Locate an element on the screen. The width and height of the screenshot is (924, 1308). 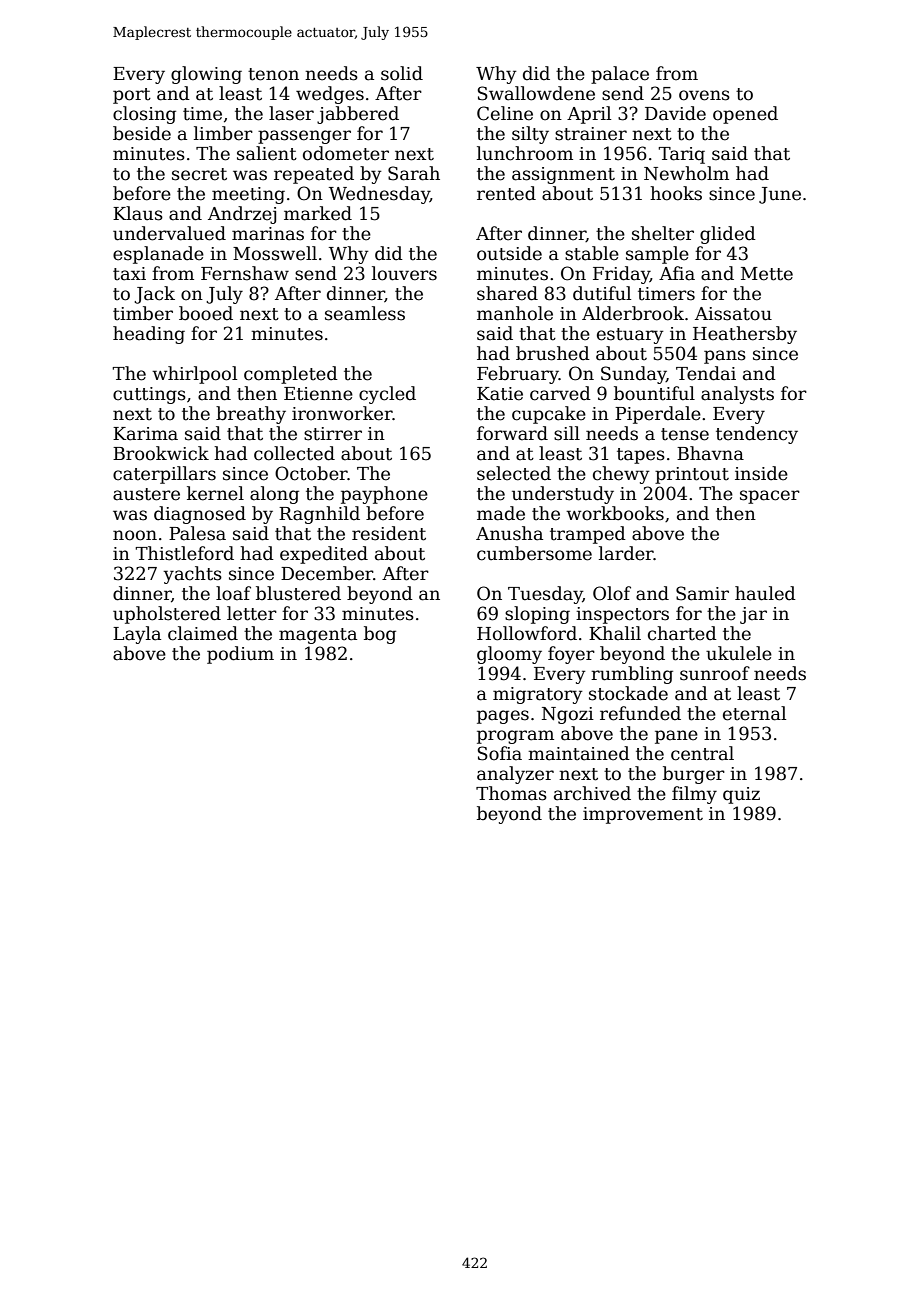
improvement is located at coordinates (643, 815).
